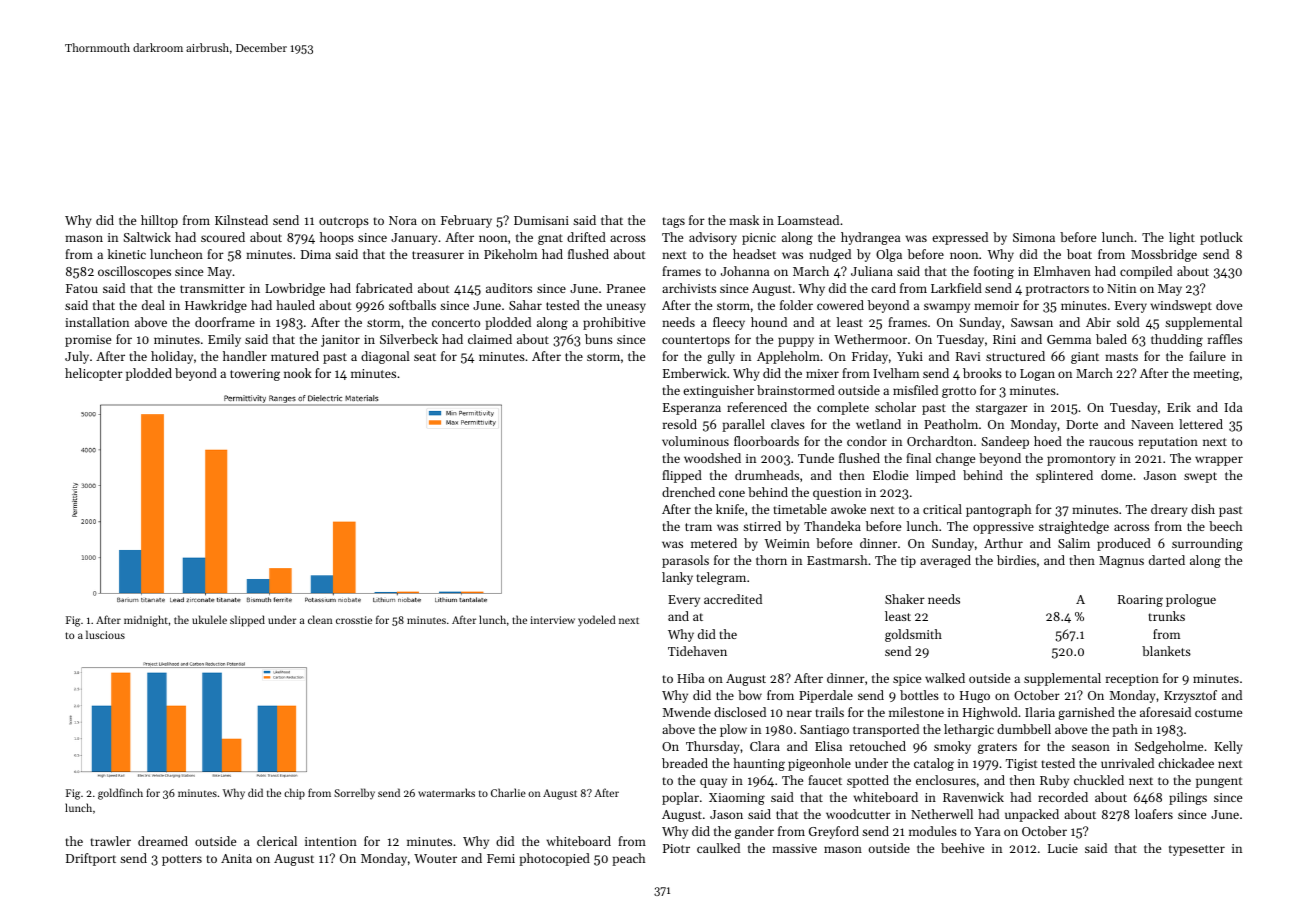 This screenshot has width=1308, height=924. Describe the element at coordinates (111, 841) in the screenshot. I see `trawler` at that location.
